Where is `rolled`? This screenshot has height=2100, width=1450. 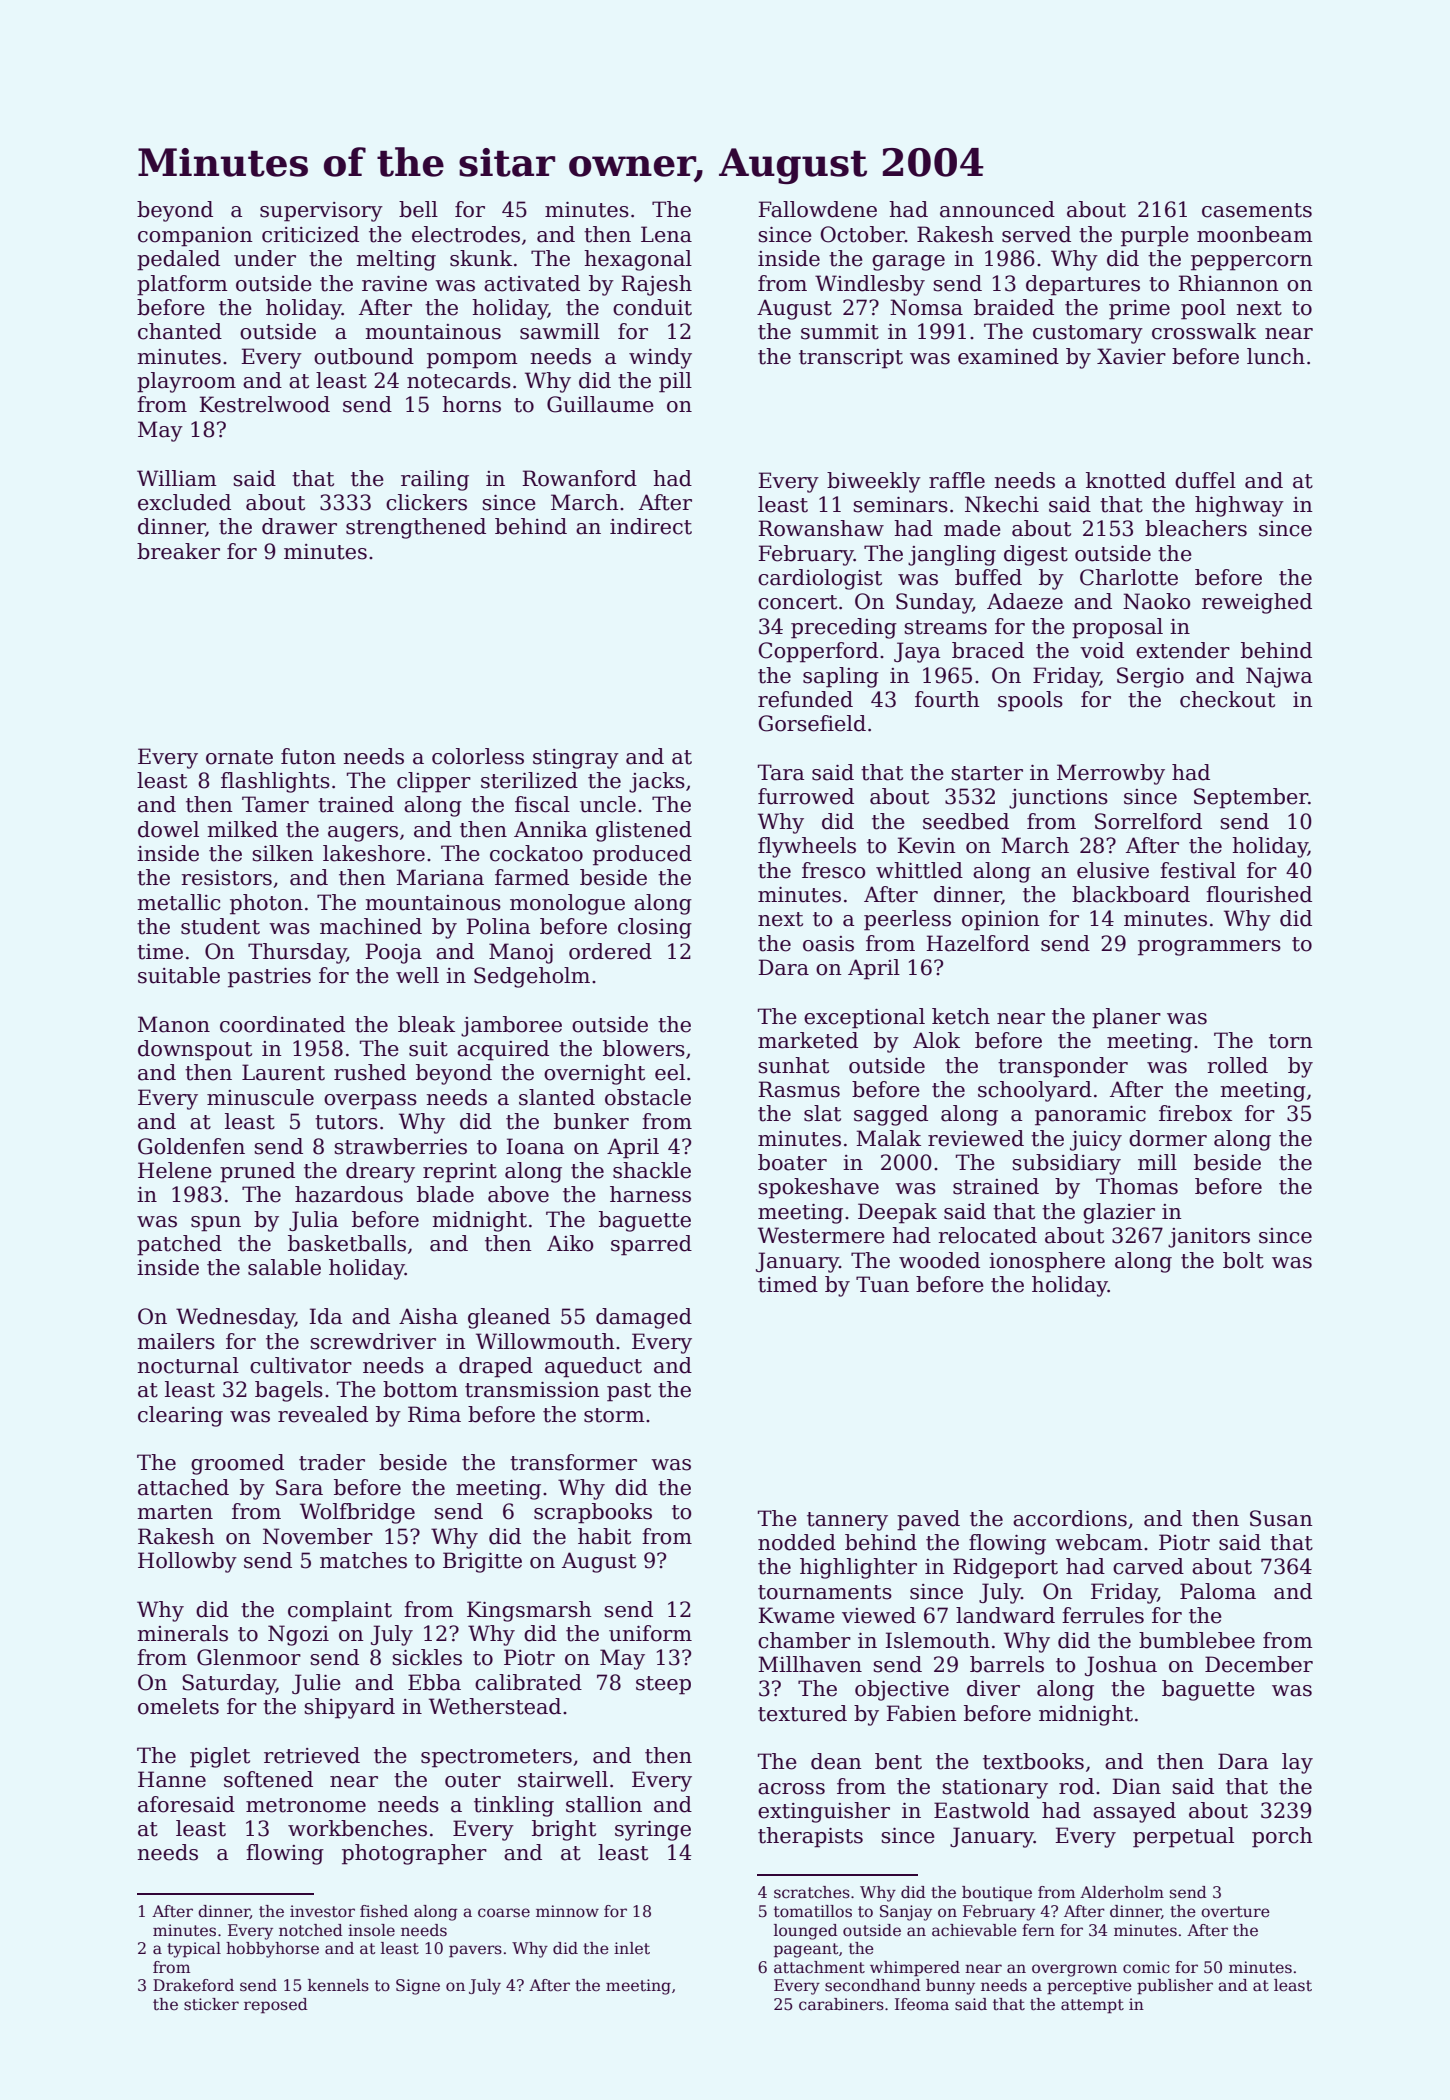 rolled is located at coordinates (1238, 1065).
